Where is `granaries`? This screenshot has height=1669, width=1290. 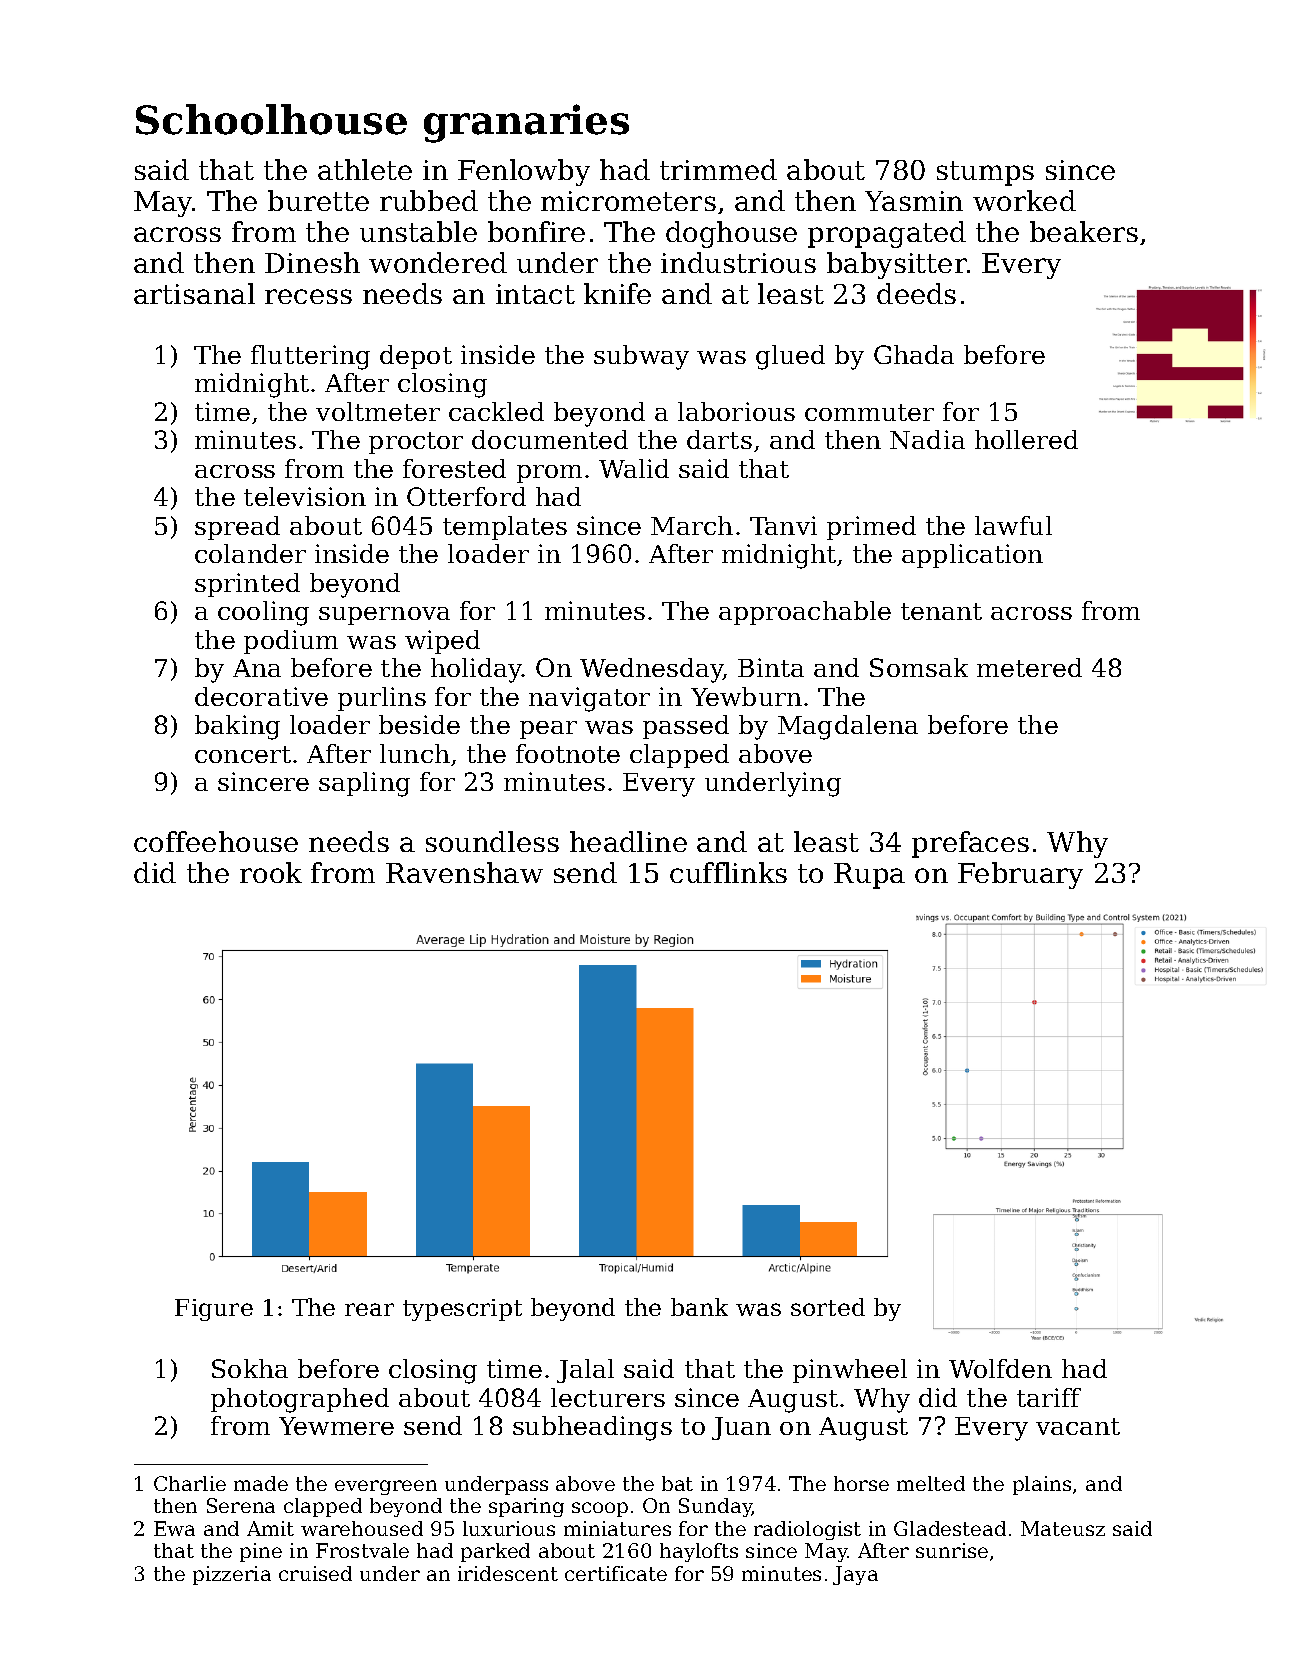 granaries is located at coordinates (526, 123).
